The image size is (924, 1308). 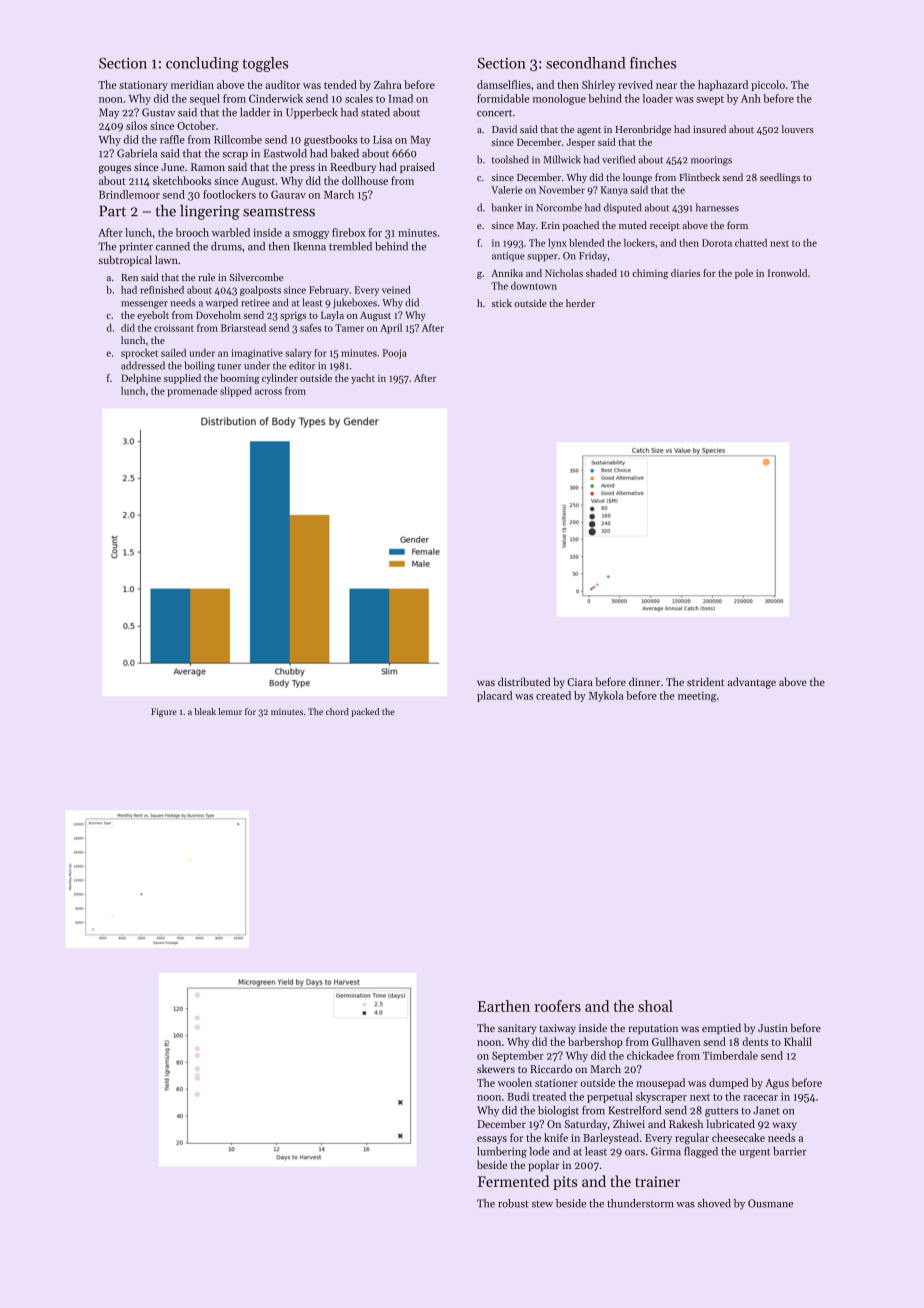 I want to click on essays, so click(x=492, y=1140).
